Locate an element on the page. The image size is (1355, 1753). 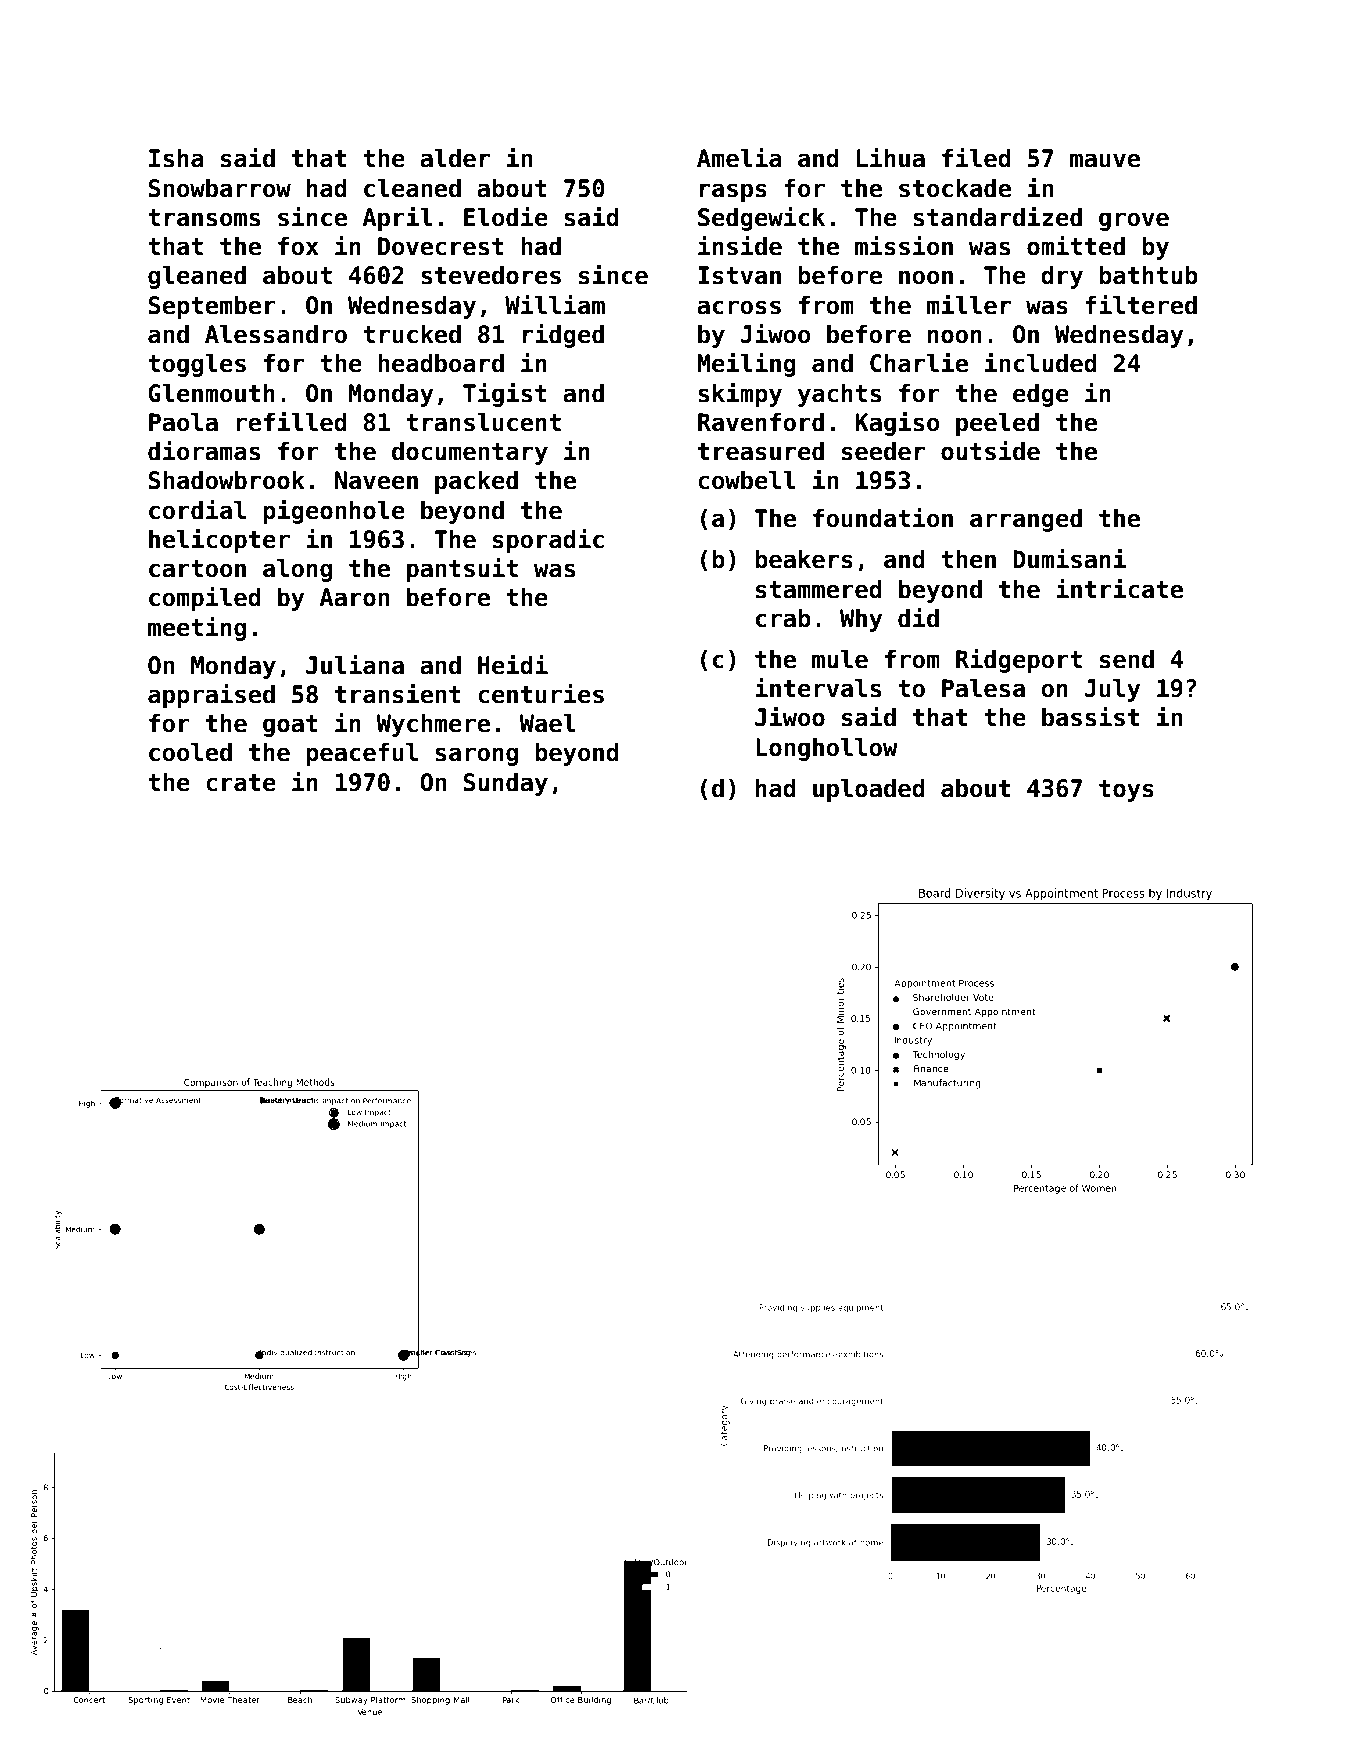
intricate is located at coordinates (1119, 588).
